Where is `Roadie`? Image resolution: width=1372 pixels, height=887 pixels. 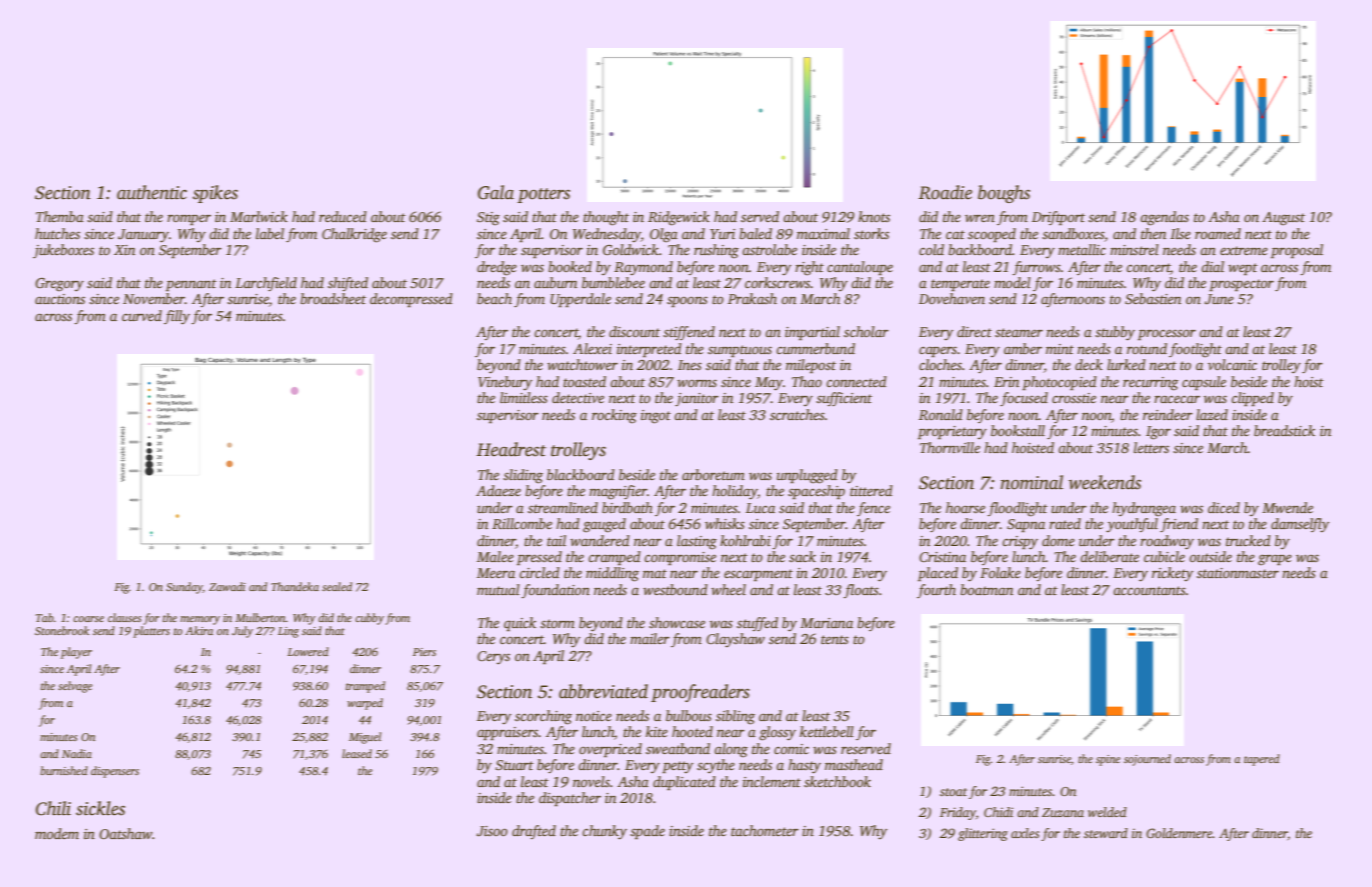 Roadie is located at coordinates (945, 192).
